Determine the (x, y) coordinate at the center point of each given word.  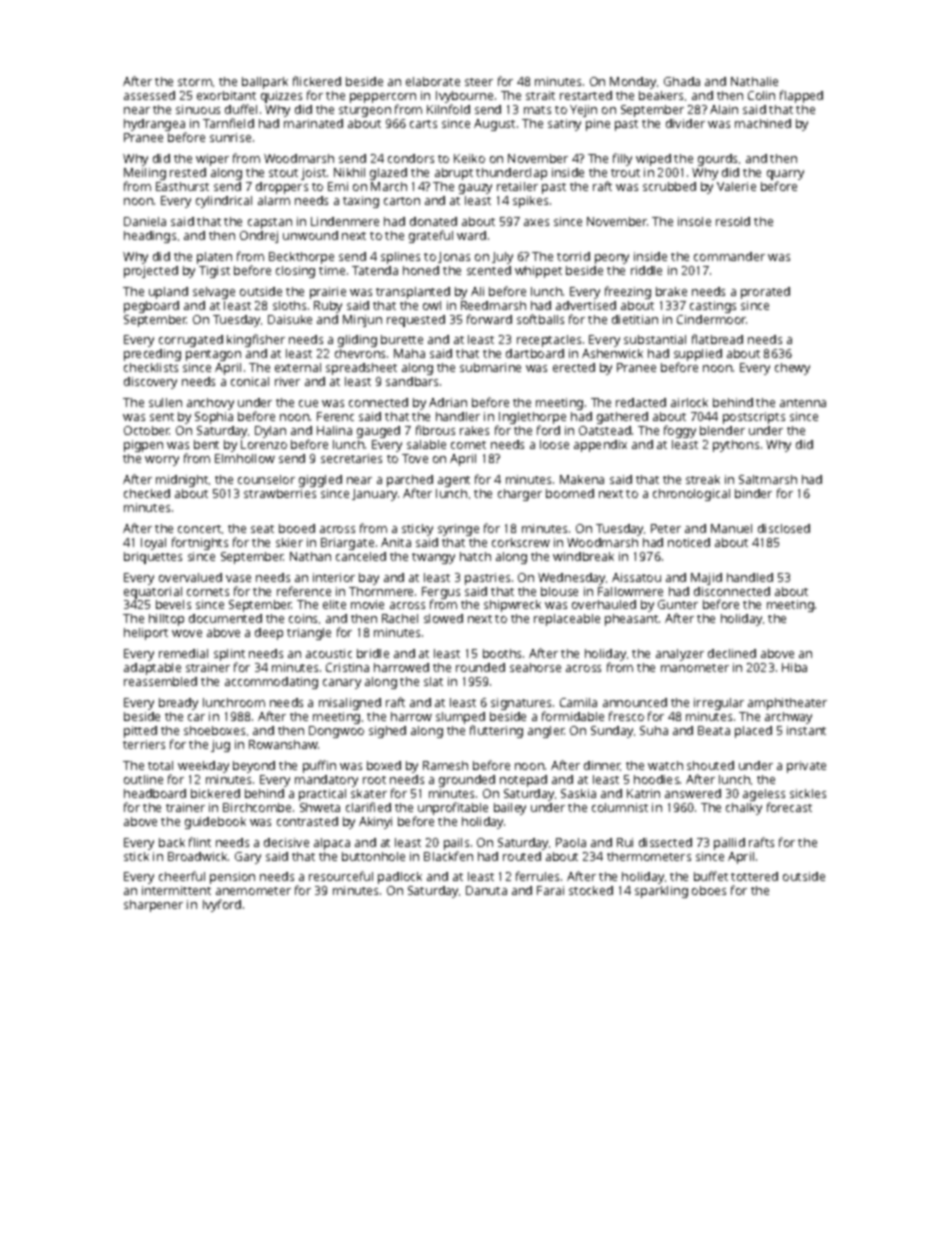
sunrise (230, 137)
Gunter (678, 604)
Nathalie (754, 81)
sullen (165, 402)
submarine (490, 367)
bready (178, 704)
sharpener (153, 906)
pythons (736, 446)
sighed (387, 732)
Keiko (469, 158)
